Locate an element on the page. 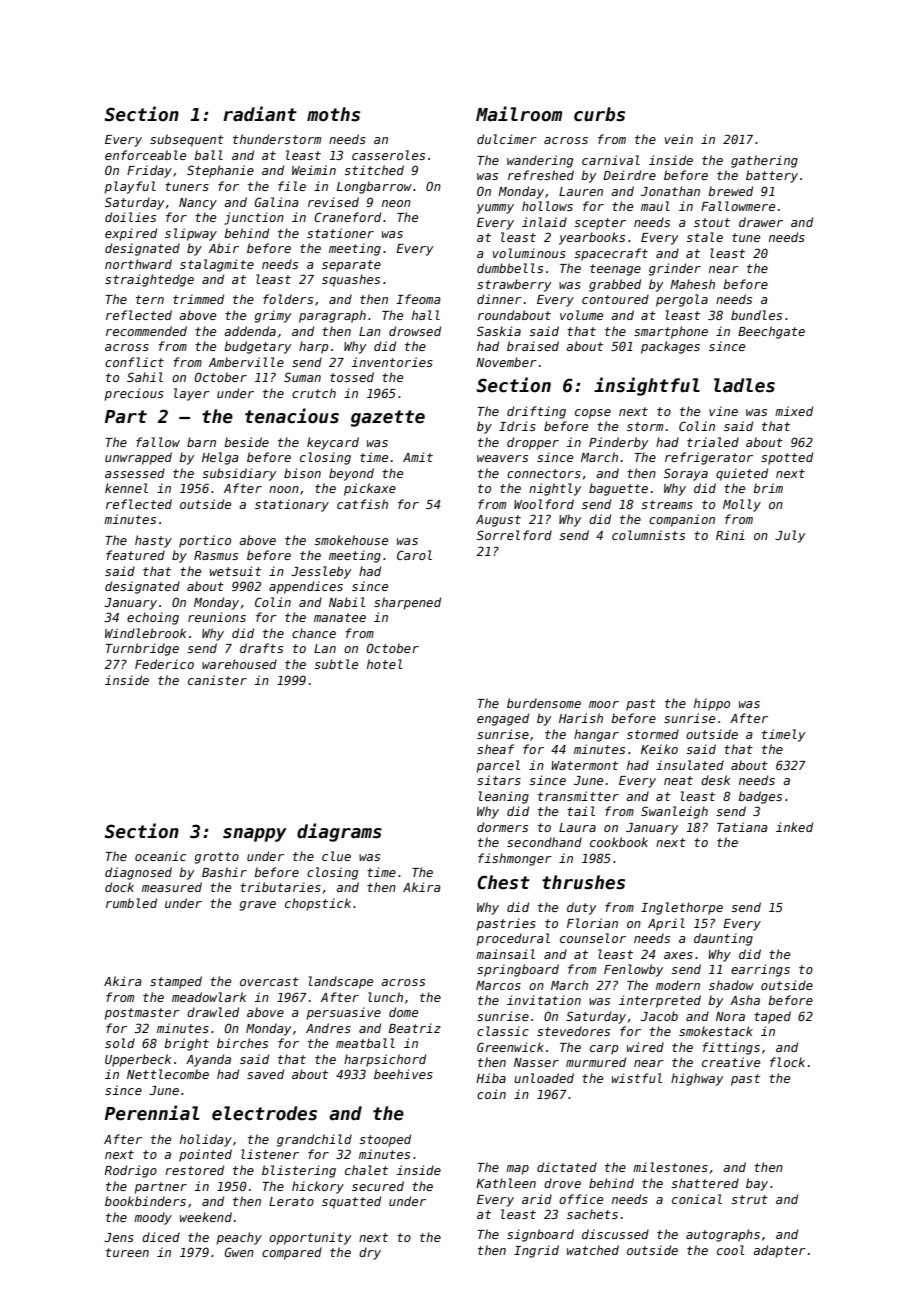  refreshed is located at coordinates (541, 175).
